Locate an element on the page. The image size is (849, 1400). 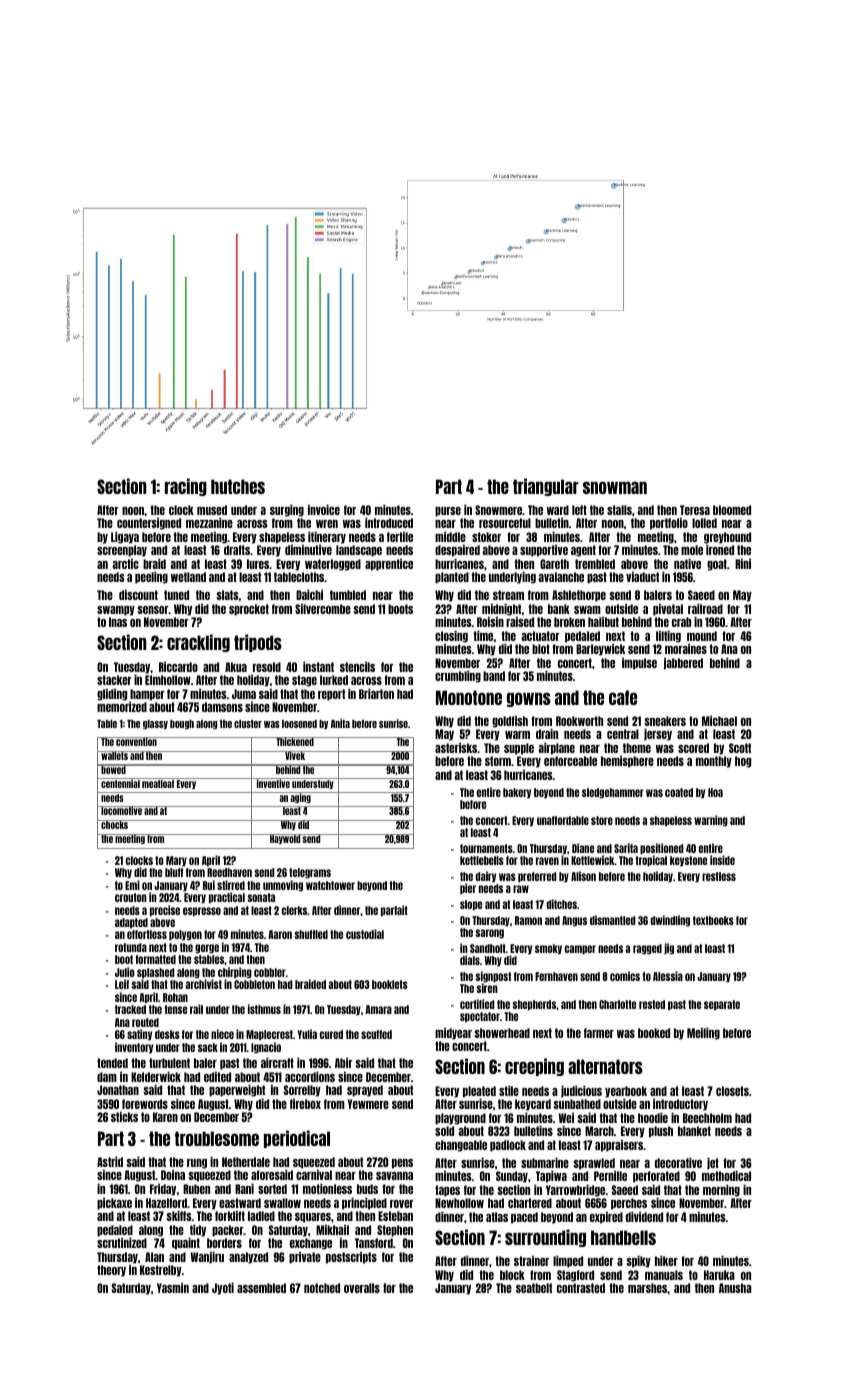
Ligaya is located at coordinates (125, 537).
